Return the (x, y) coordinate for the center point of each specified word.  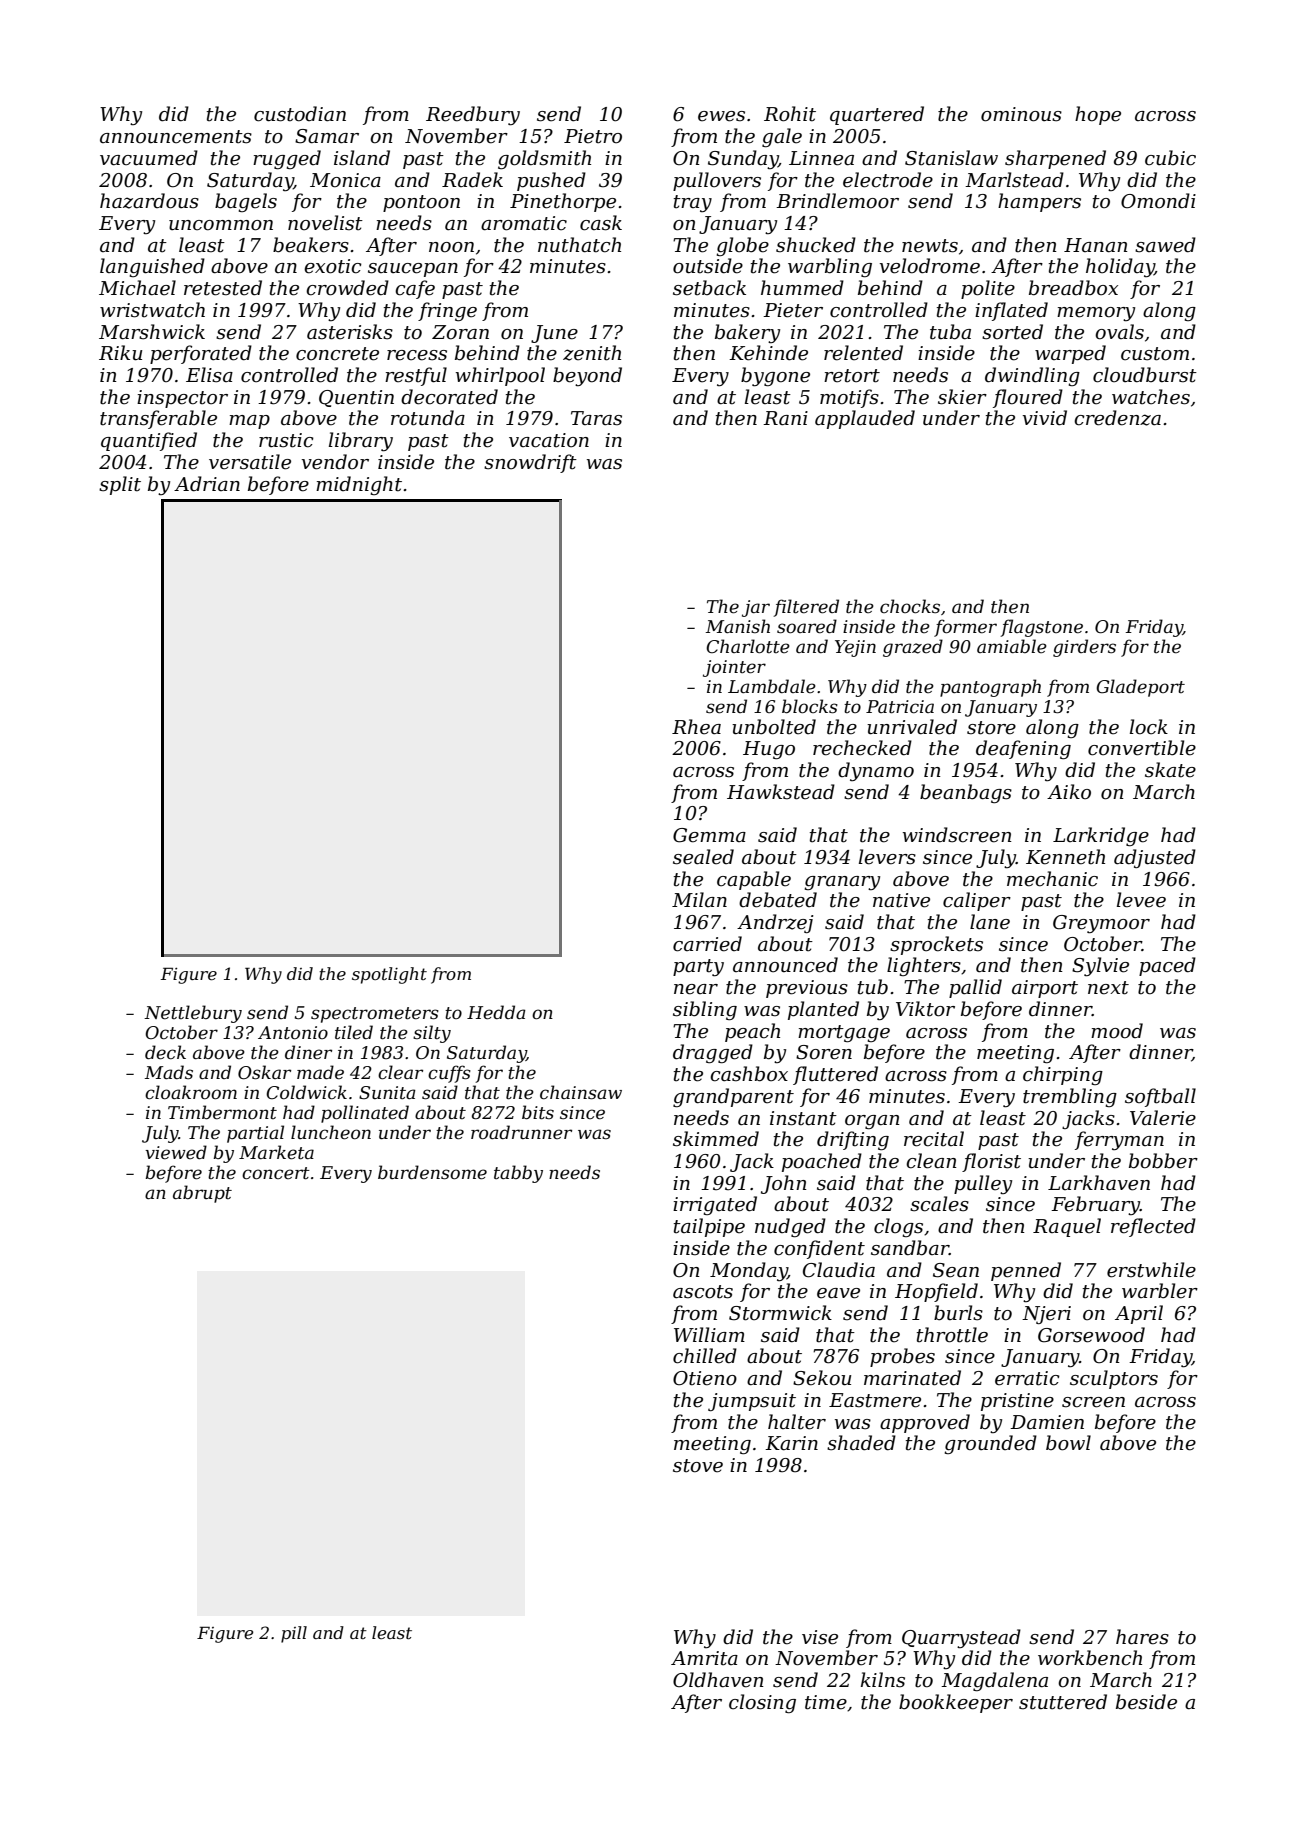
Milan (699, 899)
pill (294, 1634)
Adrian (207, 484)
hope (1098, 115)
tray (693, 203)
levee (1141, 900)
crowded (347, 288)
